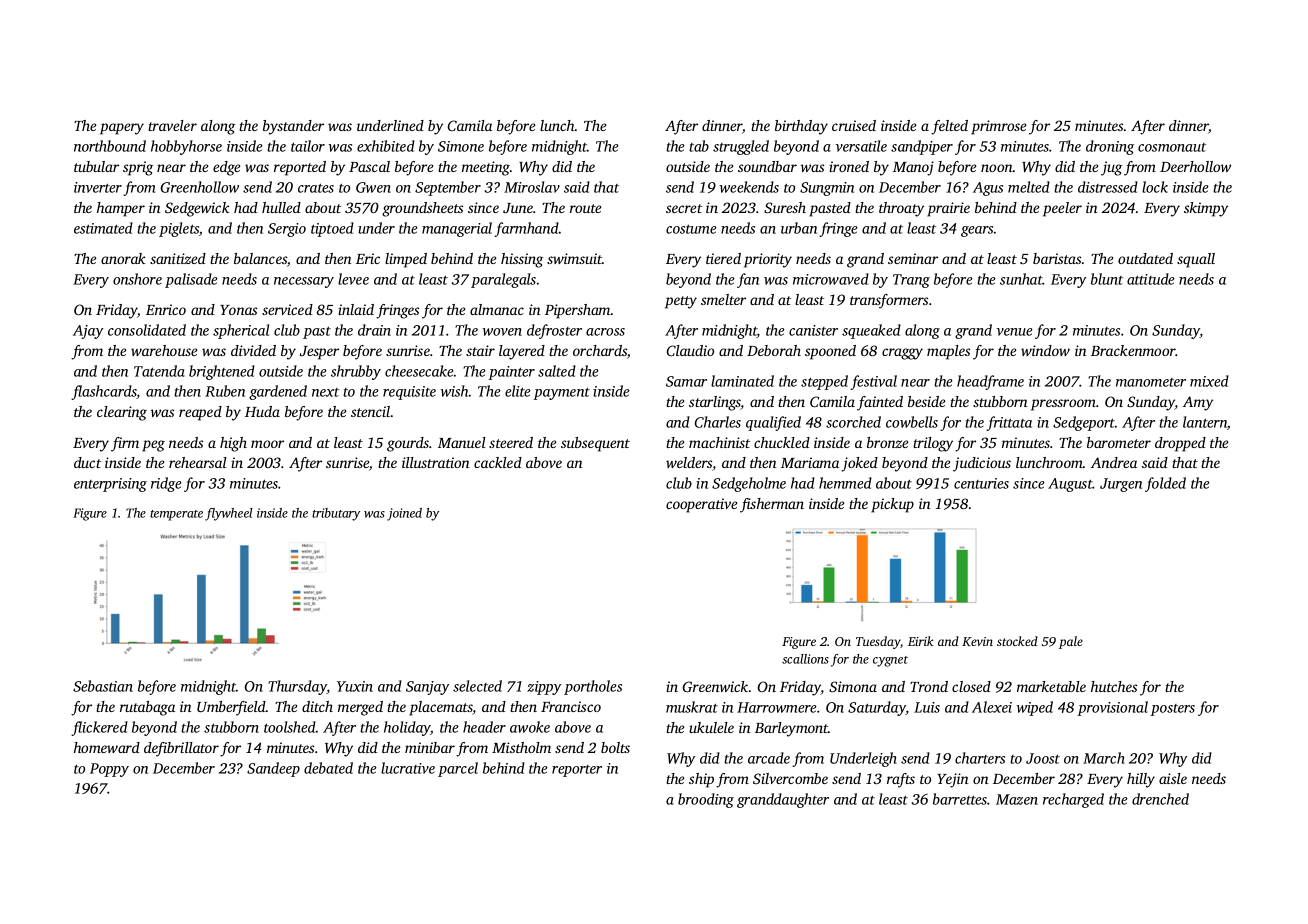 This screenshot has width=1308, height=924. I want to click on primrose, so click(998, 127).
